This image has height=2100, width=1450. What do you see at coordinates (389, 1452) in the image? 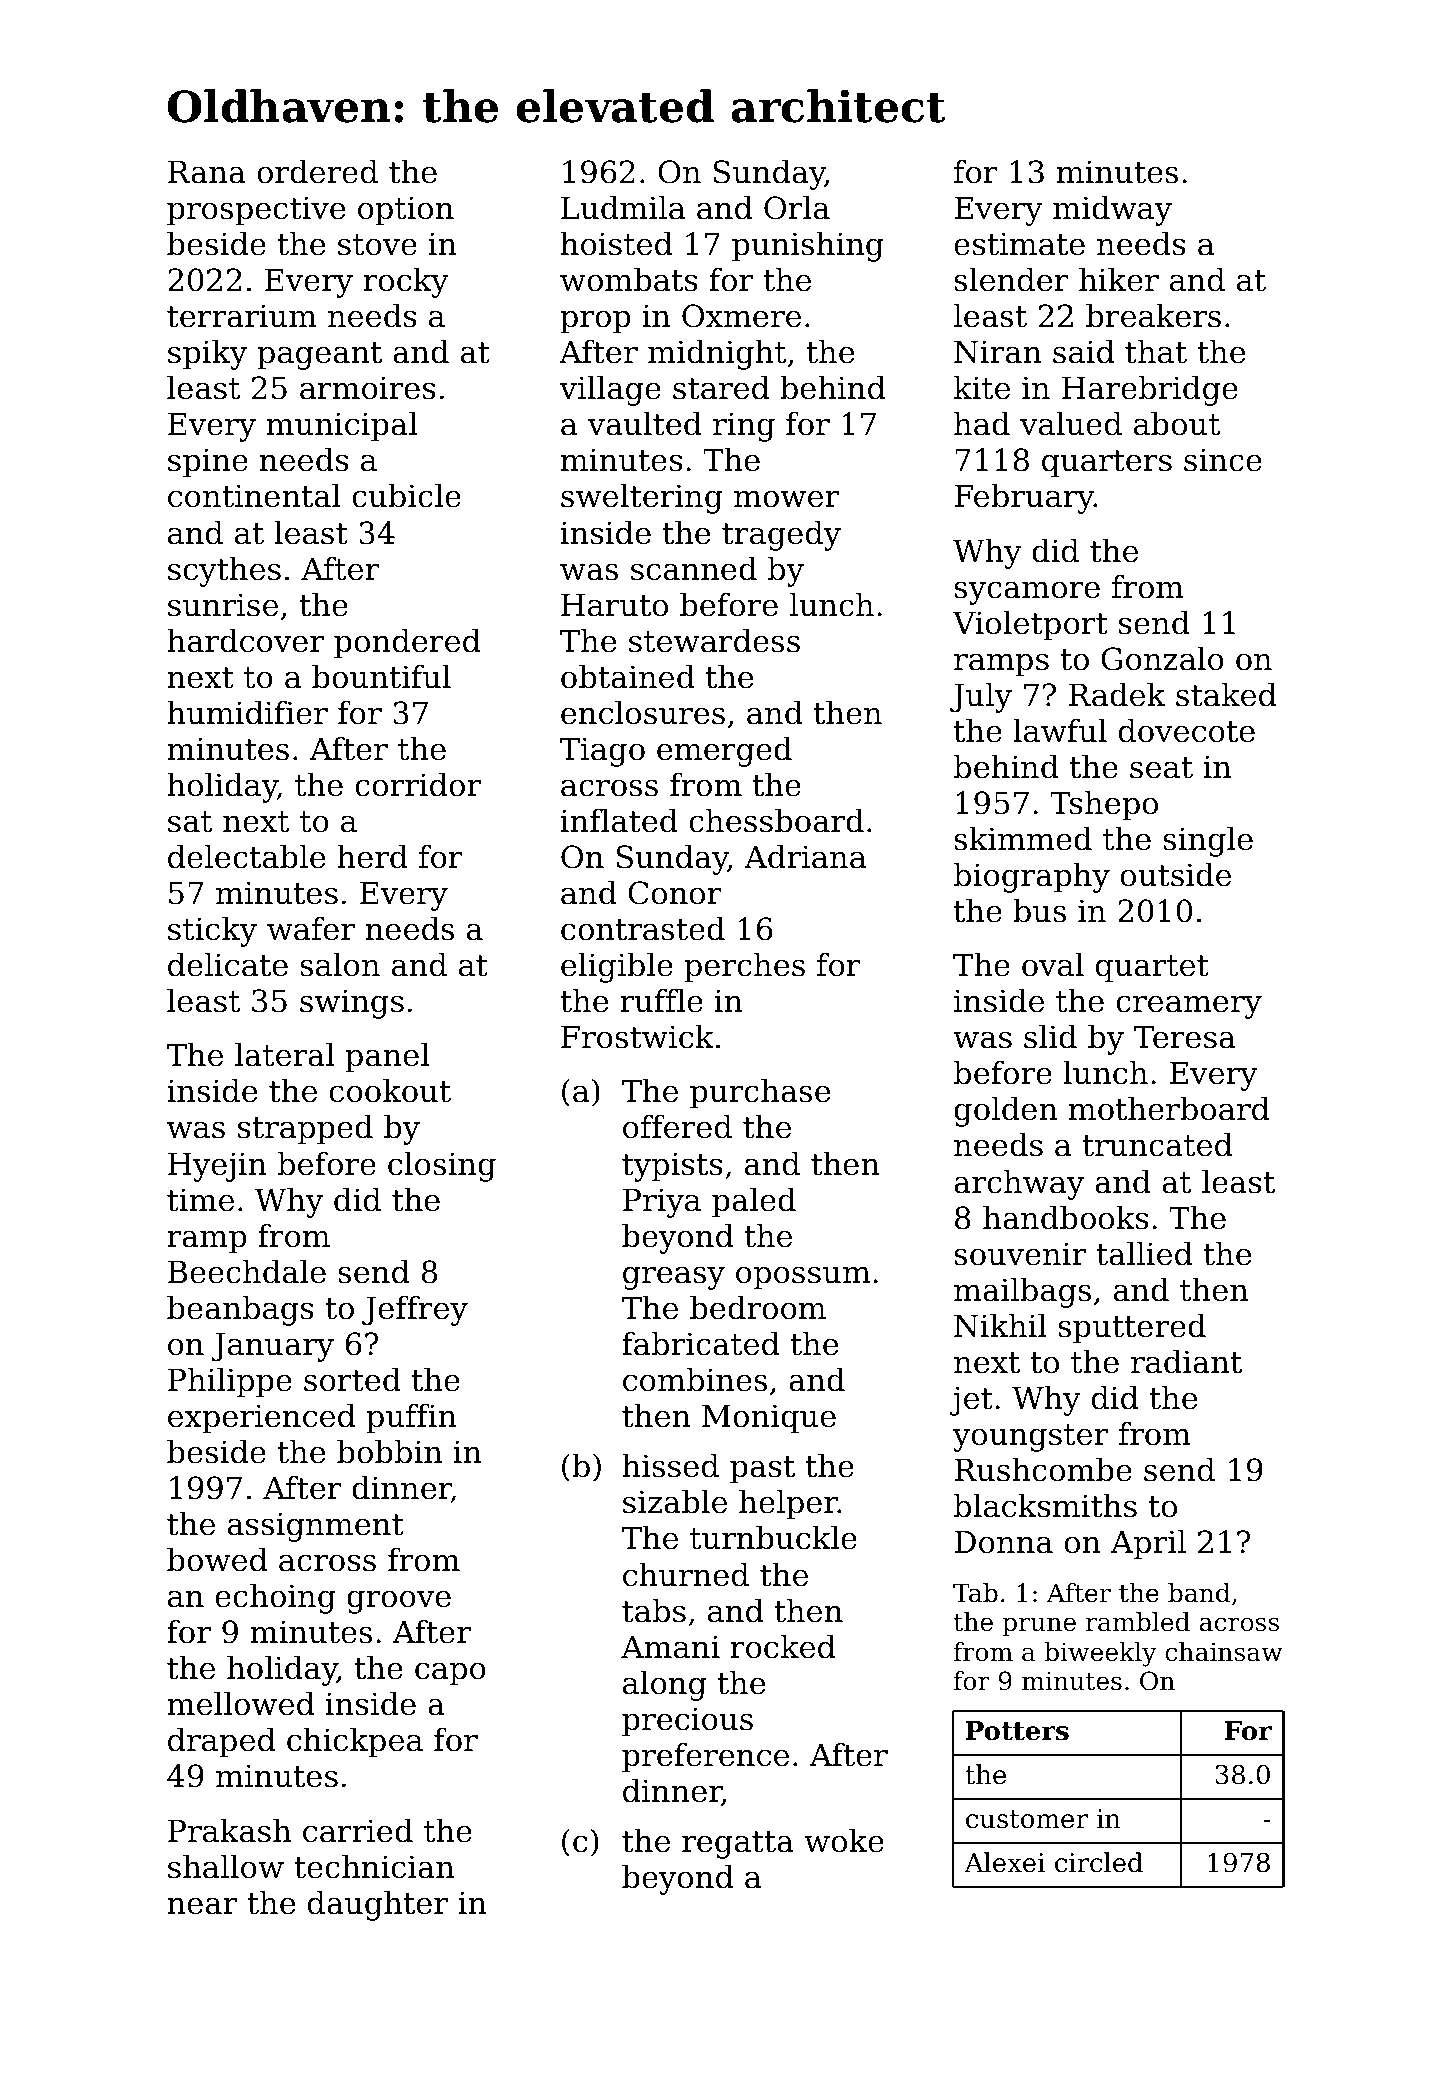
I see `bobbin` at bounding box center [389, 1452].
